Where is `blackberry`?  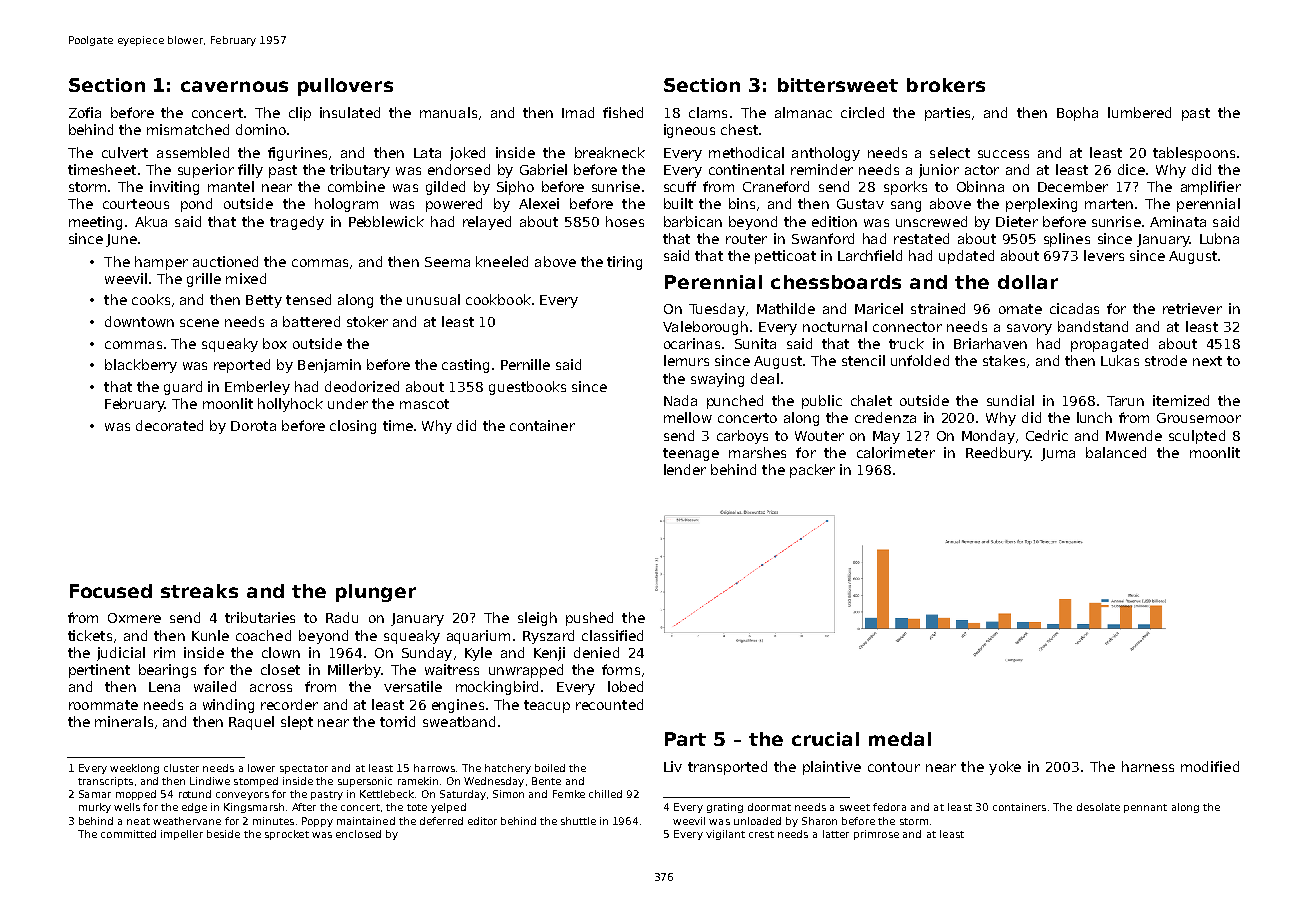
blackberry is located at coordinates (141, 366).
